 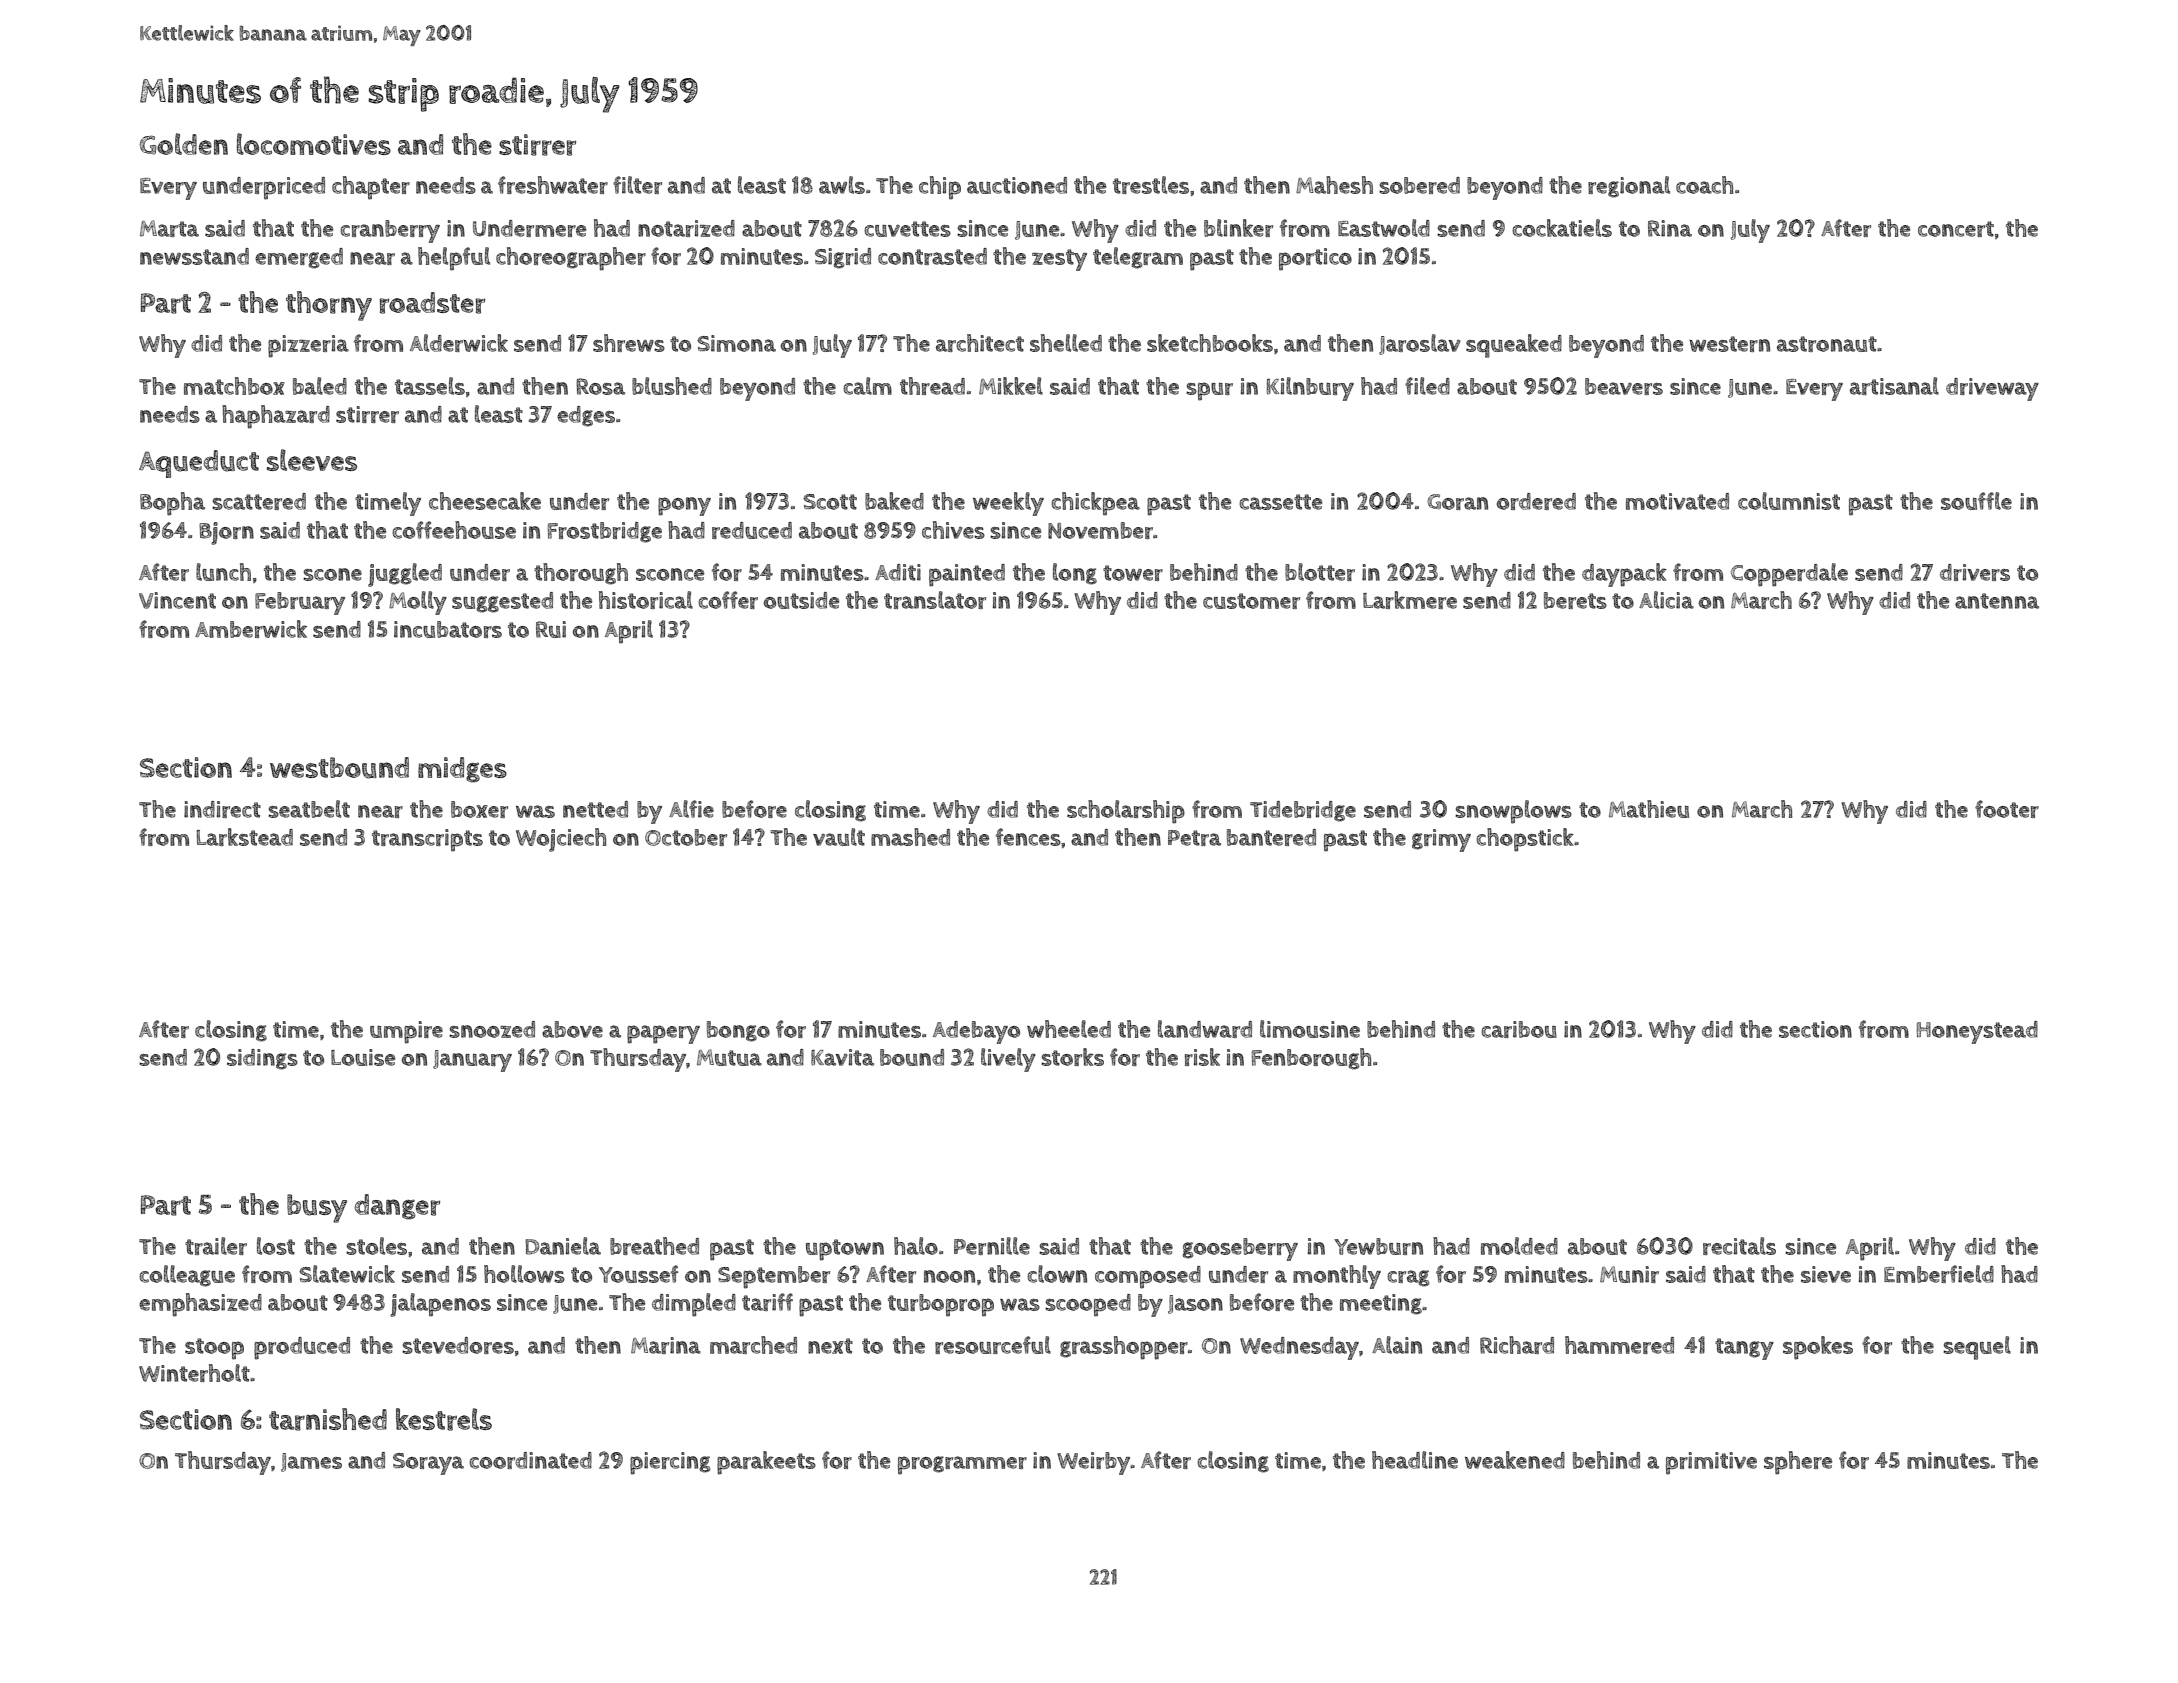 I want to click on regional, so click(x=1629, y=187).
